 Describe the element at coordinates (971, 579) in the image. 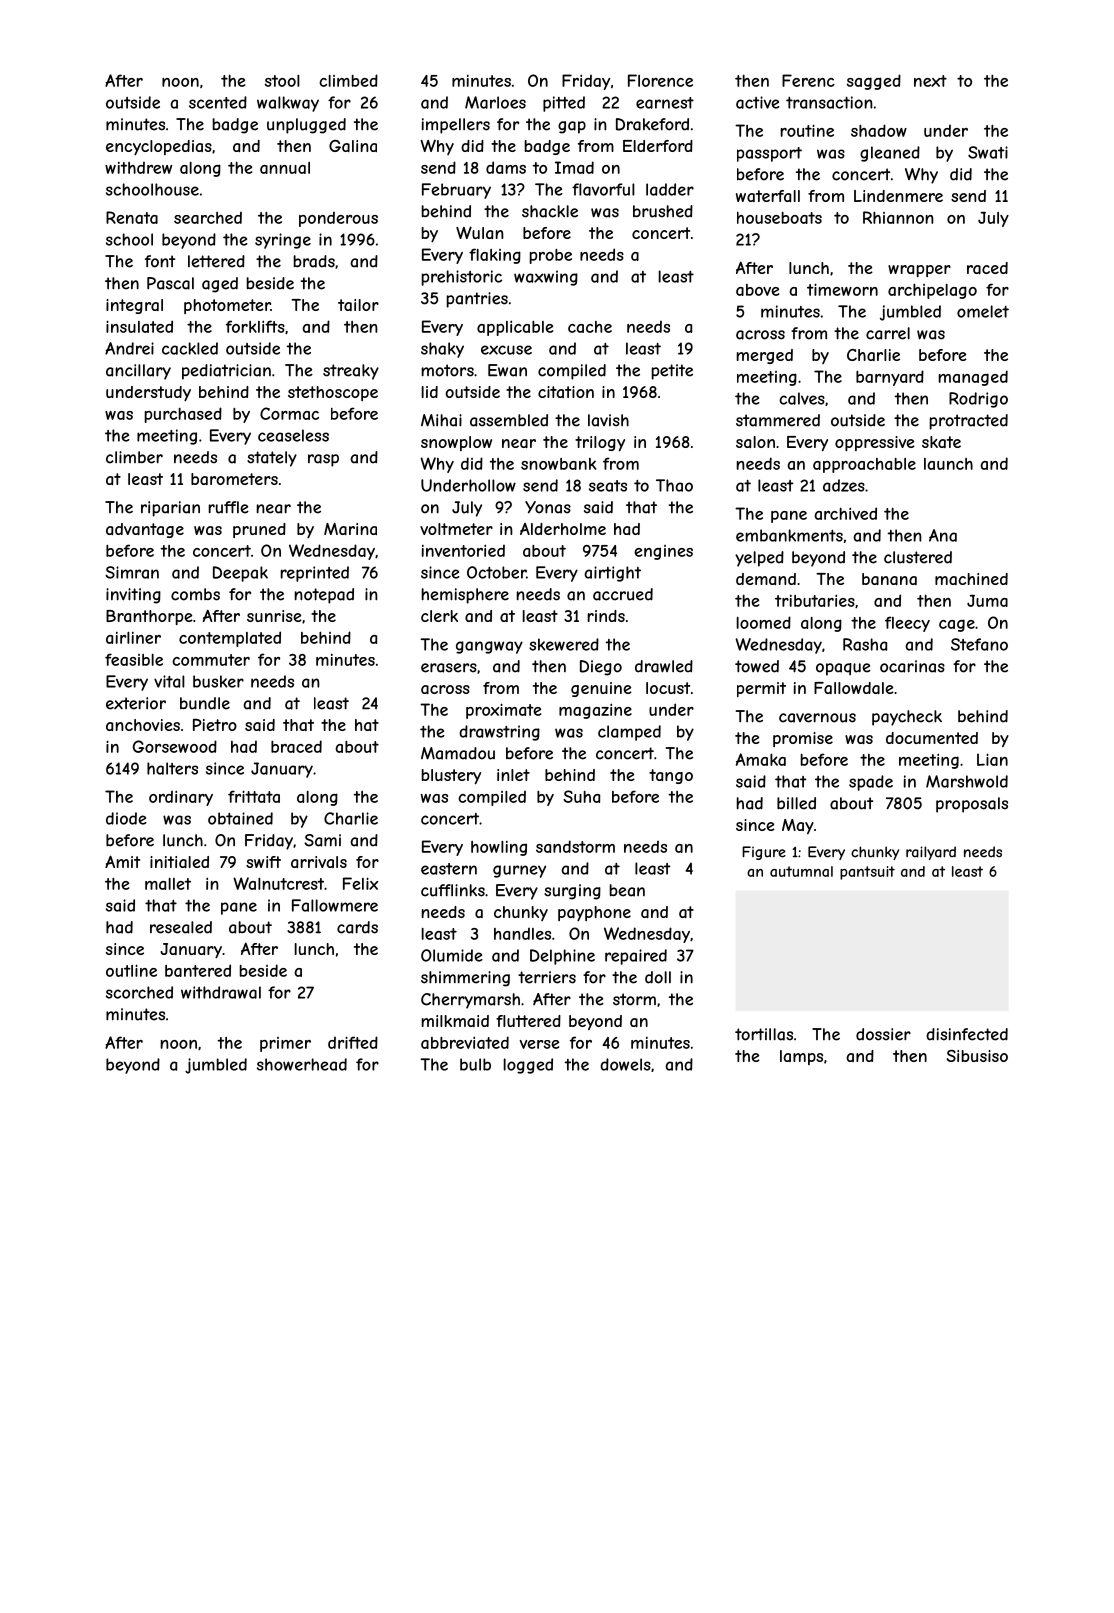

I see `machined` at that location.
